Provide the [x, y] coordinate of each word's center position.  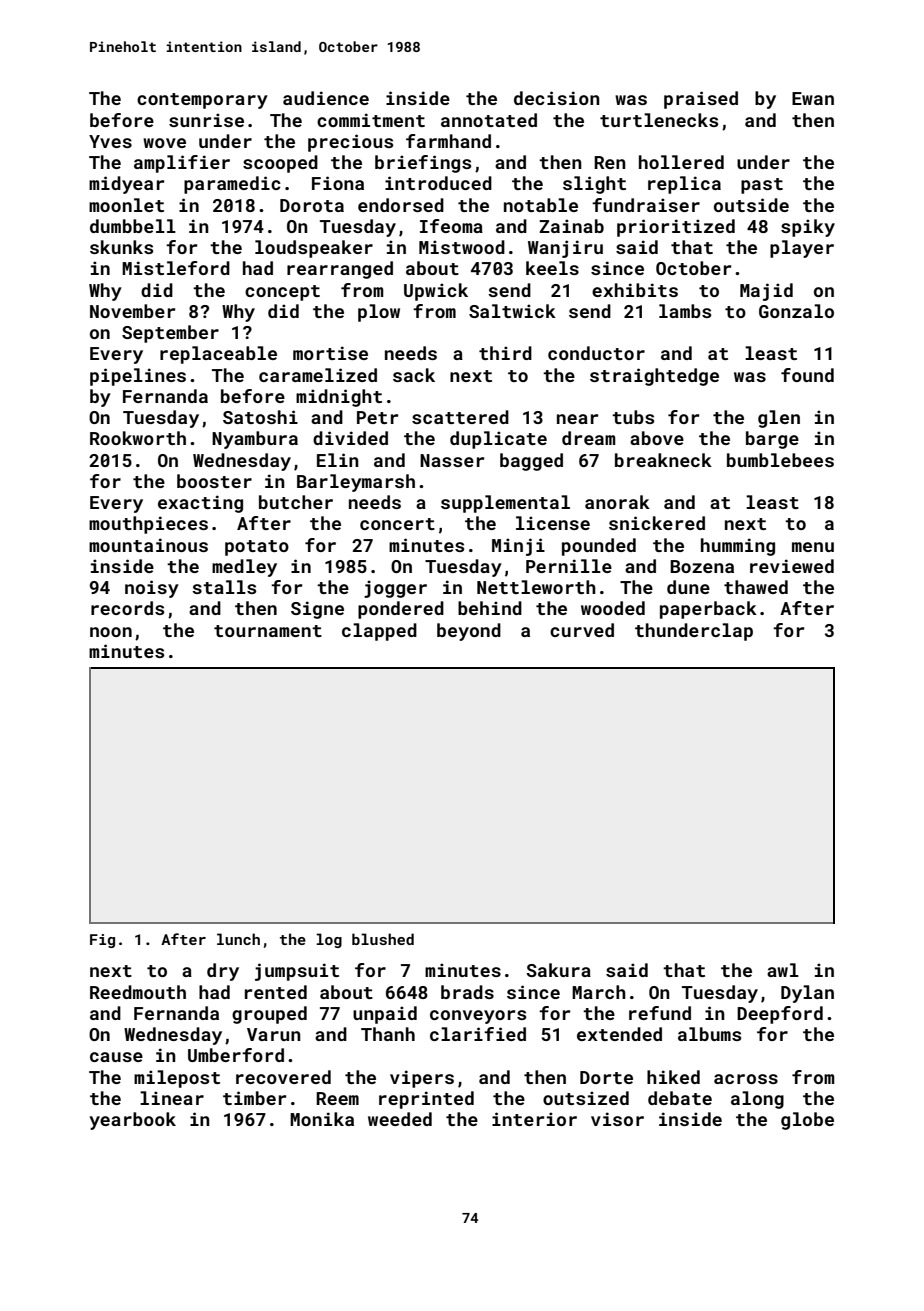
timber [254, 1098]
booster [214, 481]
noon [111, 632]
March [599, 992]
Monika [322, 1119]
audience [326, 98]
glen [779, 419]
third [505, 353]
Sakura [558, 970]
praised [701, 100]
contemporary [202, 101]
